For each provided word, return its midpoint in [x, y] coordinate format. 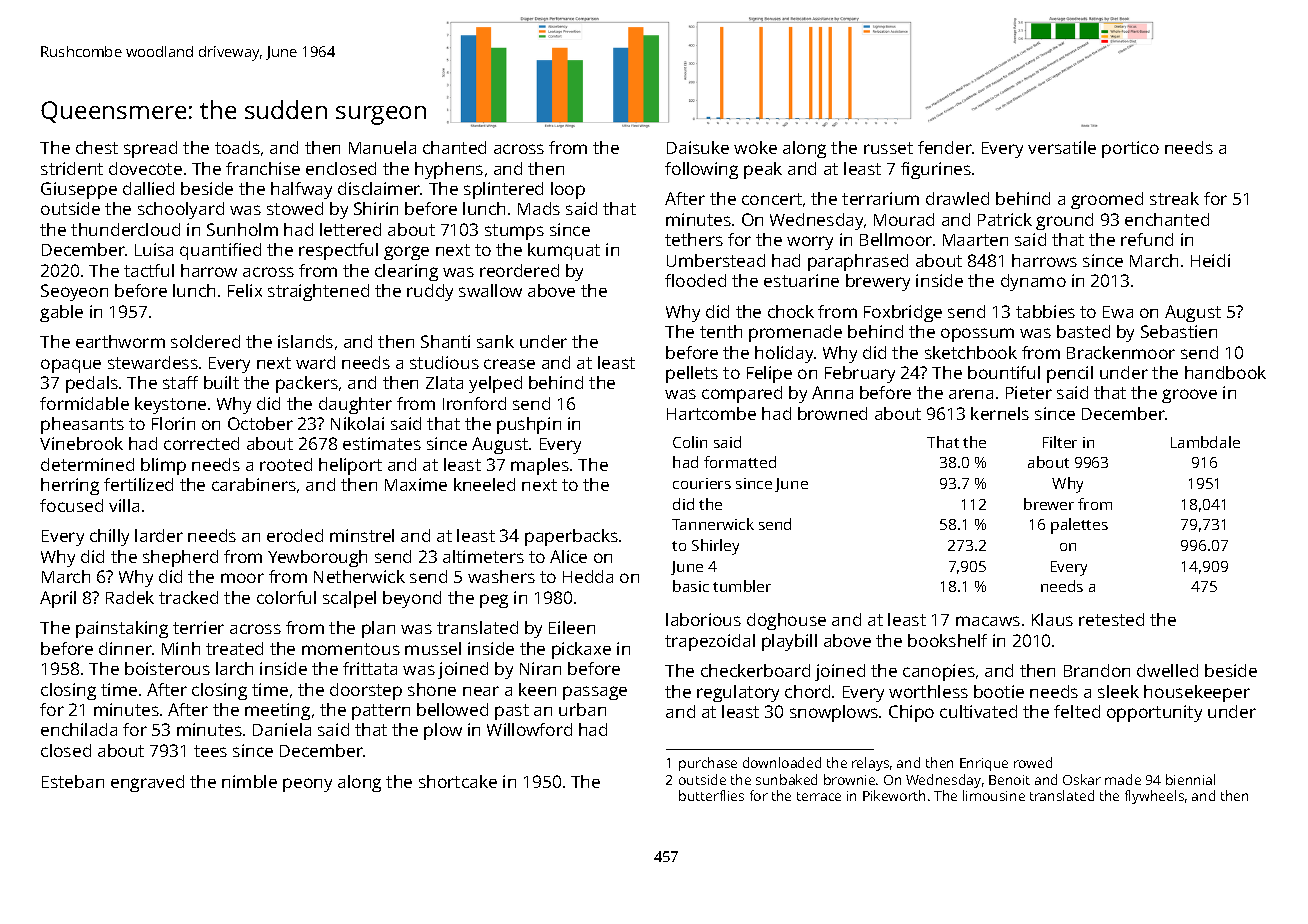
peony [307, 785]
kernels [1000, 413]
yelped [495, 384]
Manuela [382, 147]
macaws [988, 621]
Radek [130, 597]
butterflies [711, 795]
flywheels [1154, 797]
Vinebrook [81, 443]
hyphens [449, 170]
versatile [1062, 147]
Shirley [715, 547]
